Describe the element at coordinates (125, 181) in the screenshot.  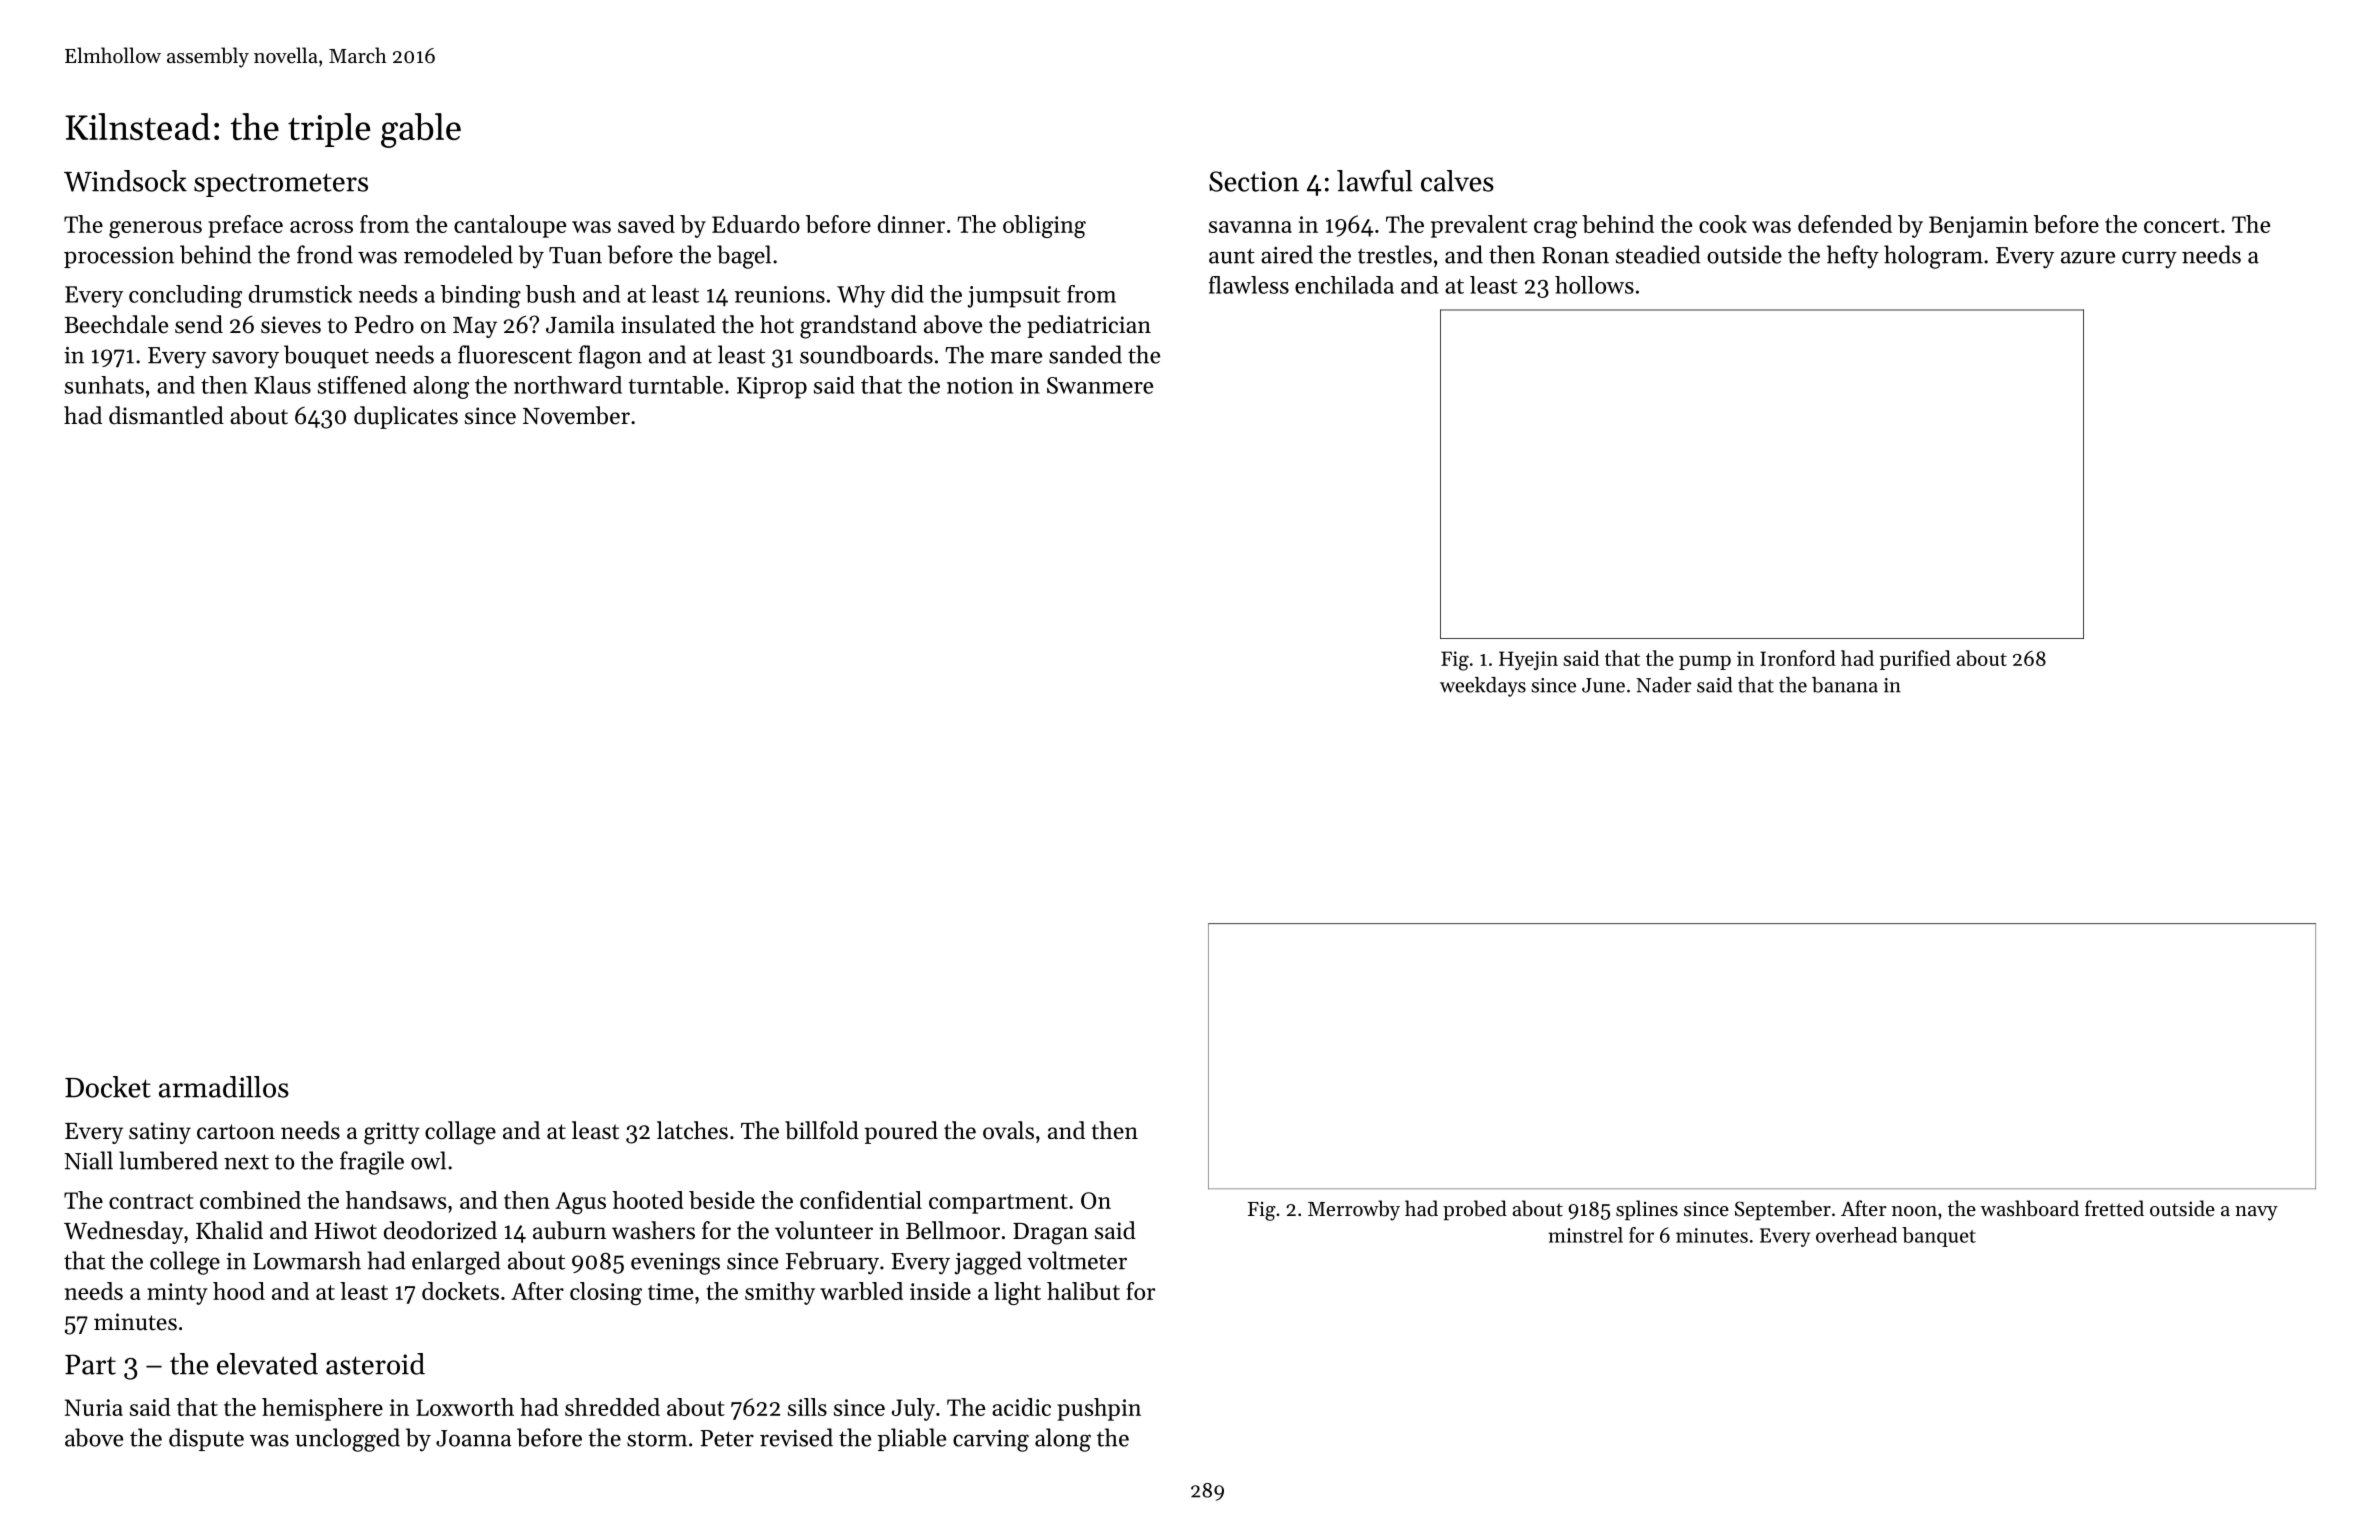
I see `Windsock` at that location.
